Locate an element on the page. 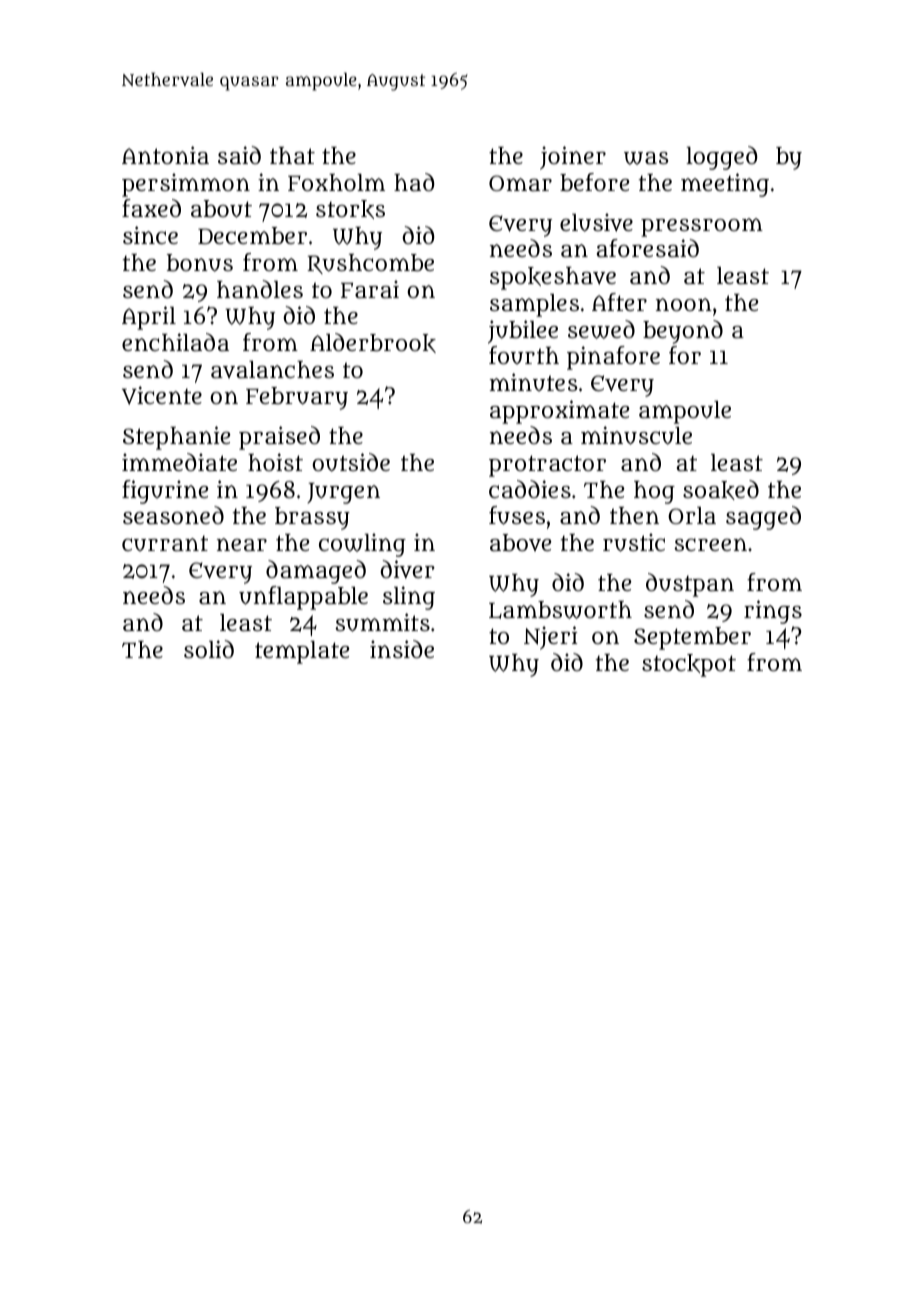 This image has height=1311, width=924. December is located at coordinates (252, 236).
